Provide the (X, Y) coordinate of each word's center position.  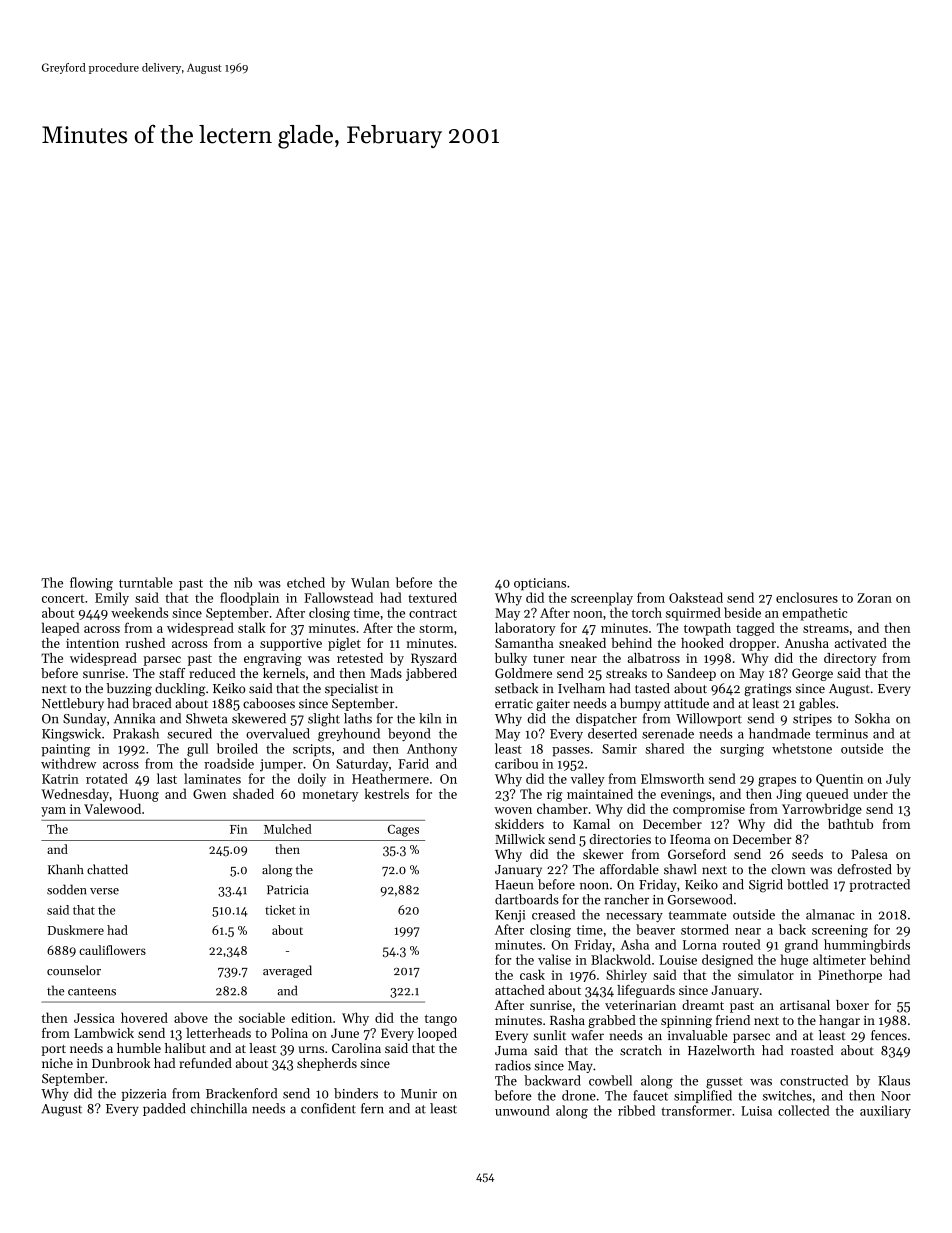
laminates (212, 778)
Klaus (894, 1080)
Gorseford (697, 854)
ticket (280, 910)
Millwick (520, 839)
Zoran (874, 598)
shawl (680, 869)
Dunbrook (121, 1063)
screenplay (602, 599)
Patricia (288, 890)
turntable (146, 582)
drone (579, 1095)
